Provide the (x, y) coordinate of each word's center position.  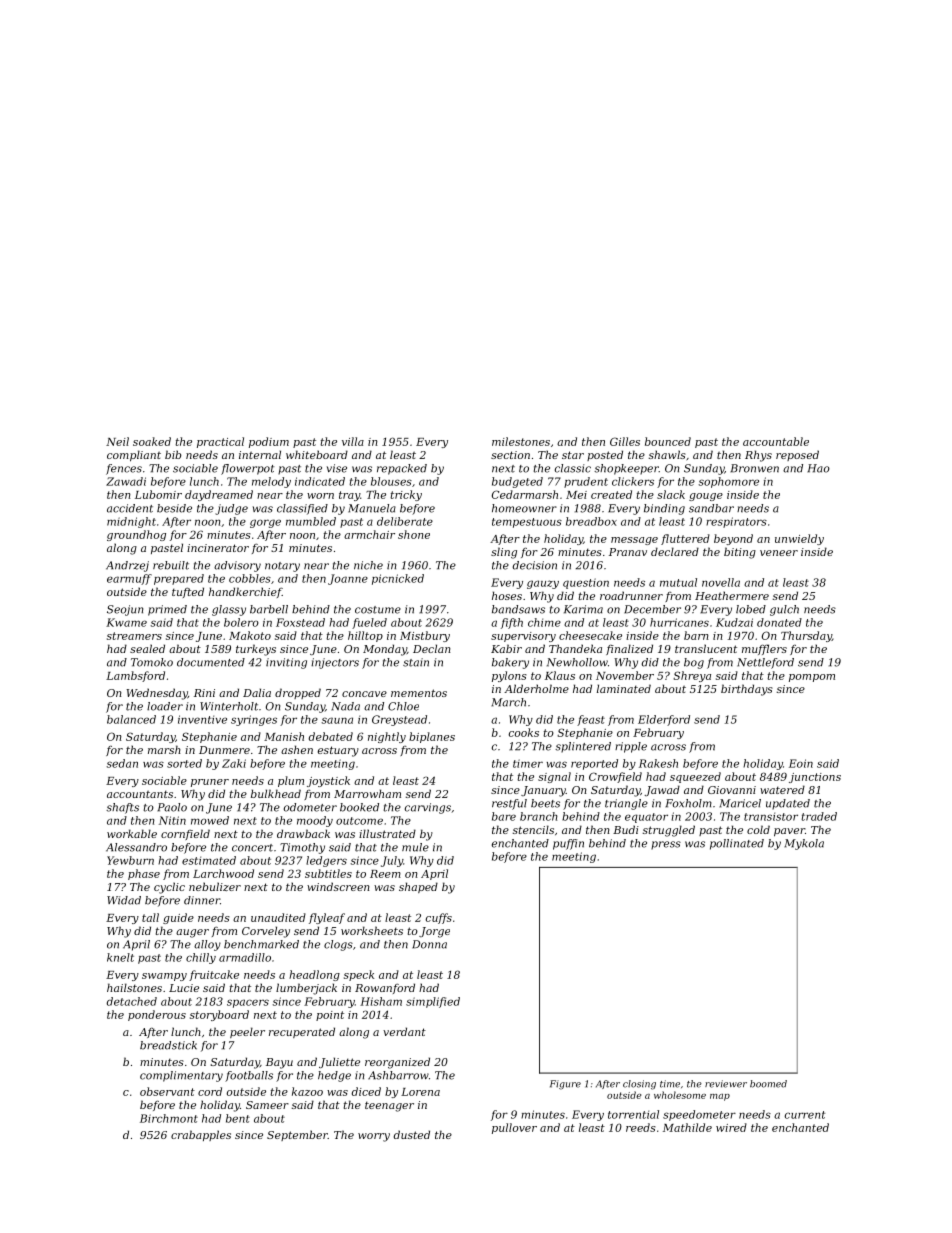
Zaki (234, 763)
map (720, 1097)
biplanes (432, 737)
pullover (514, 1128)
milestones (521, 441)
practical (220, 442)
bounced (668, 441)
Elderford (664, 720)
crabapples (201, 1135)
